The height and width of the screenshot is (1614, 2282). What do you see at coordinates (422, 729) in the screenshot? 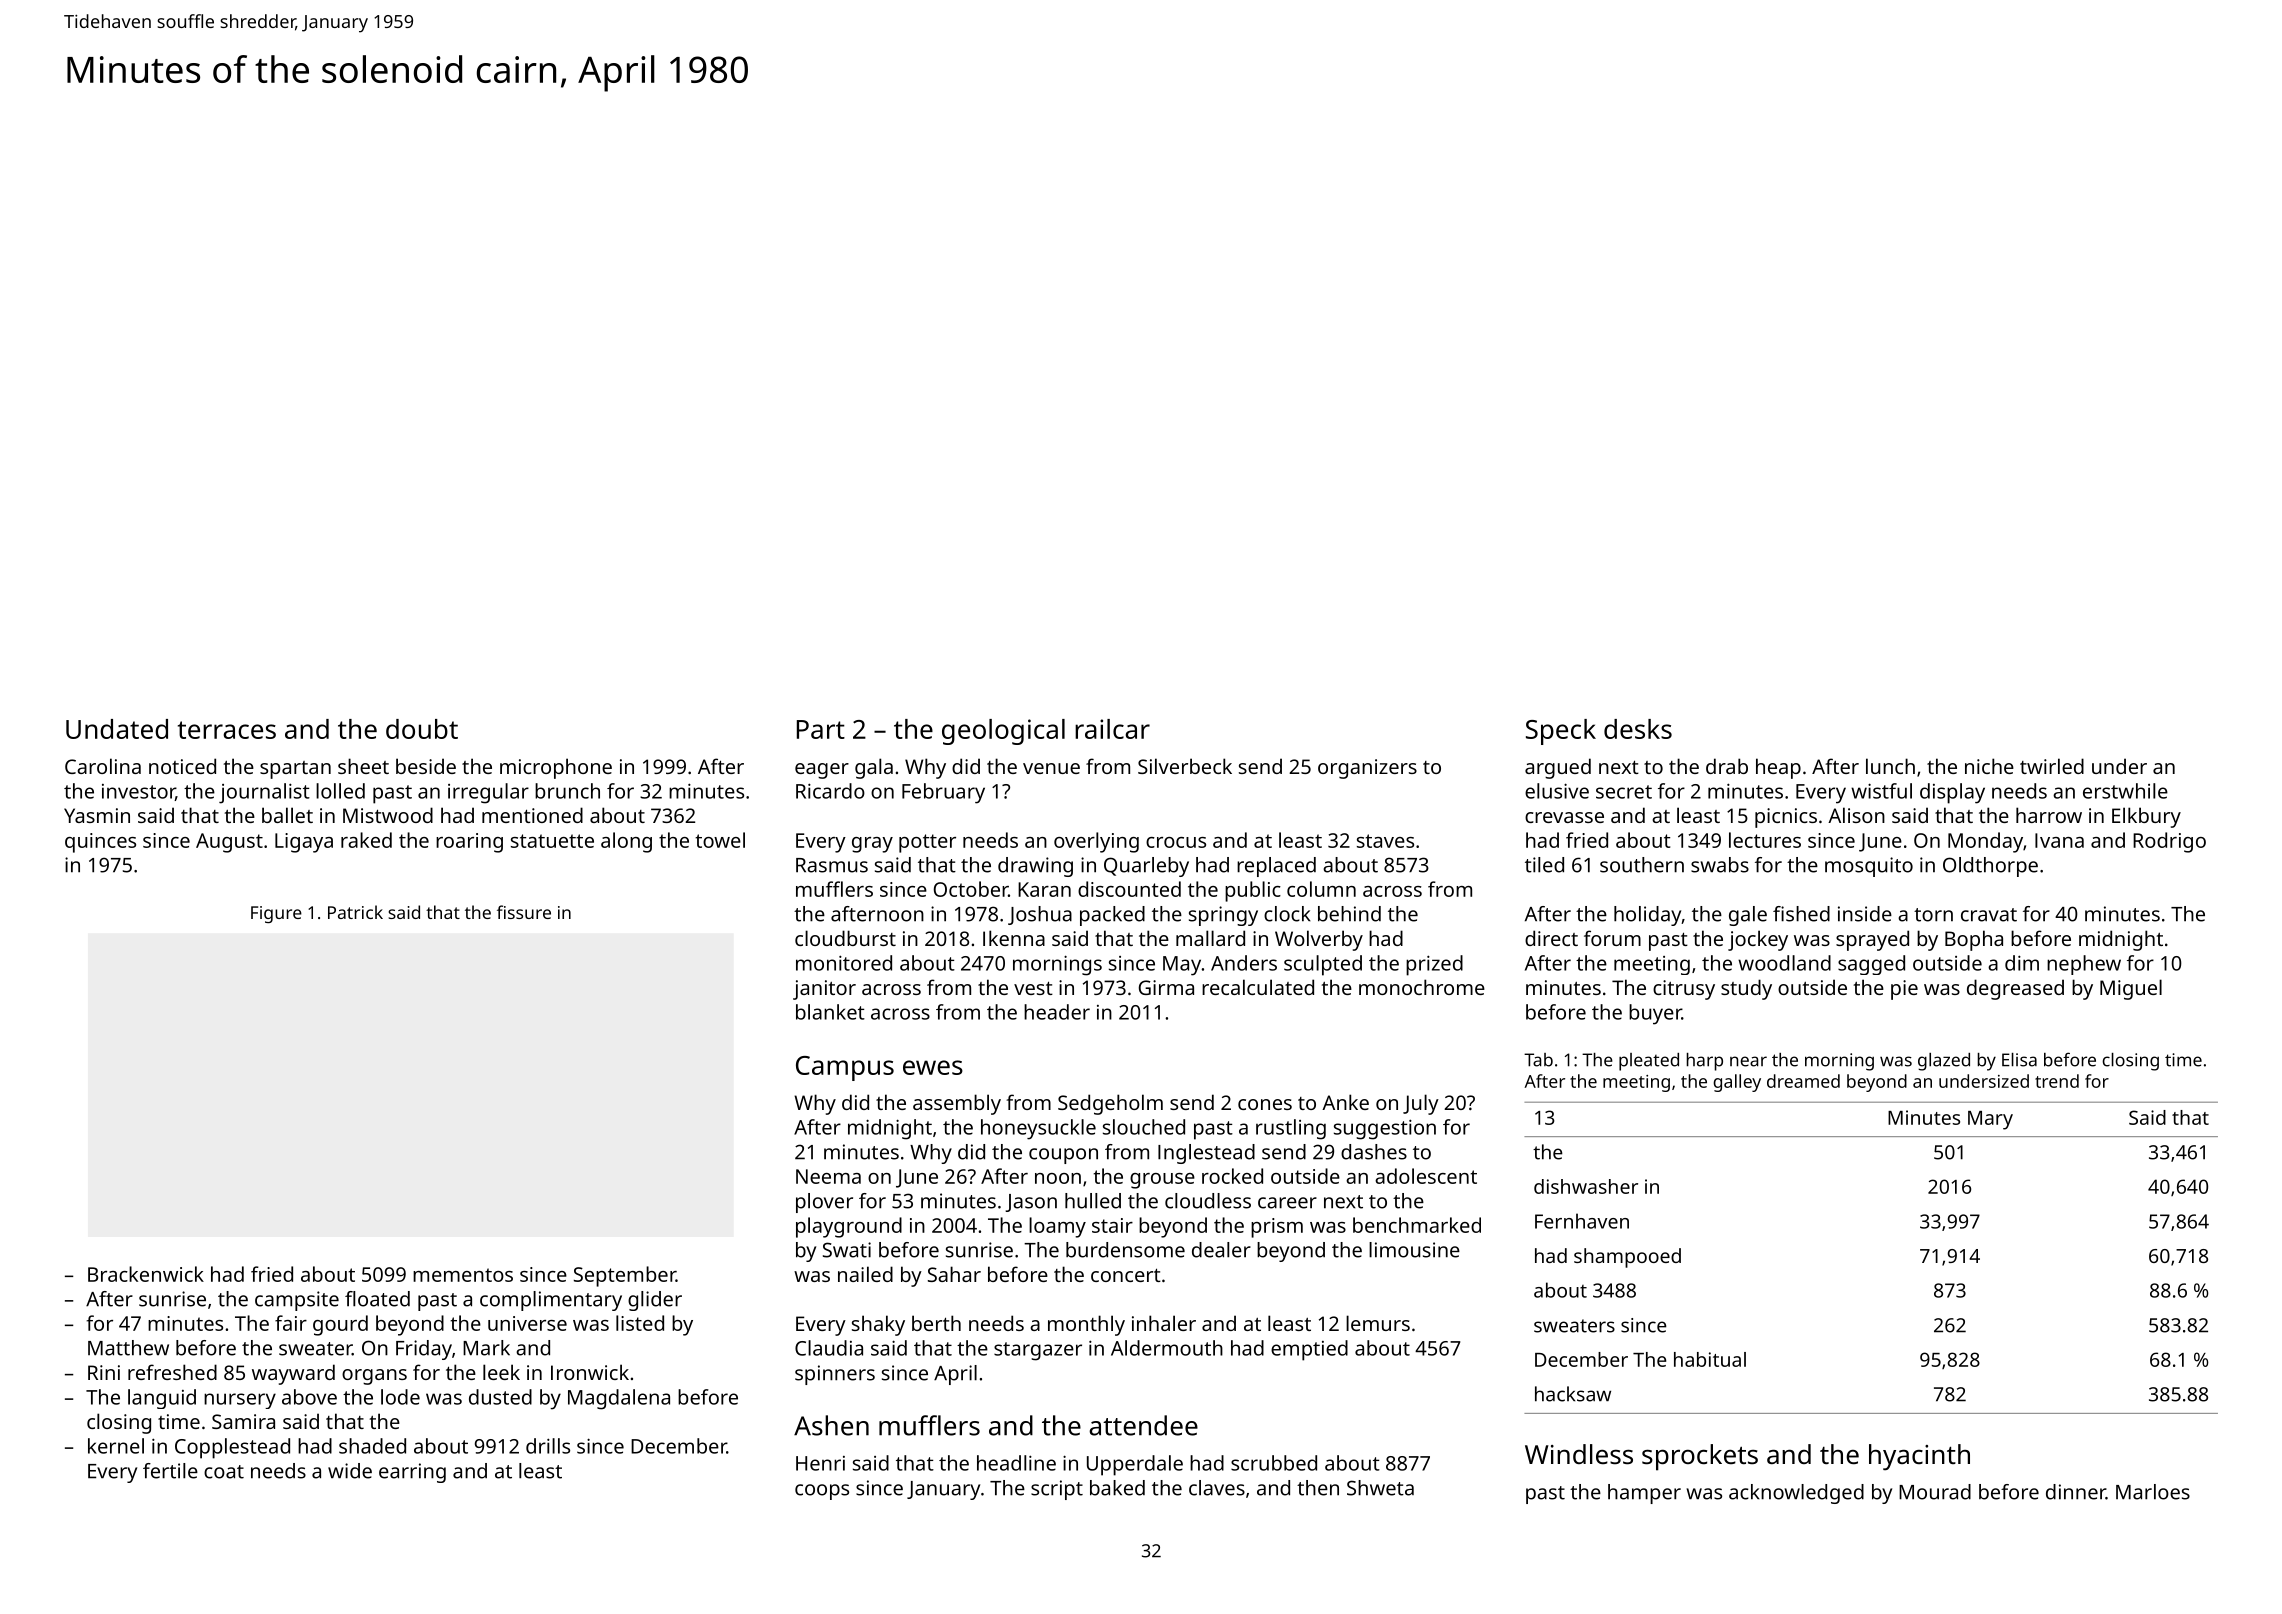
I see `doubt` at bounding box center [422, 729].
